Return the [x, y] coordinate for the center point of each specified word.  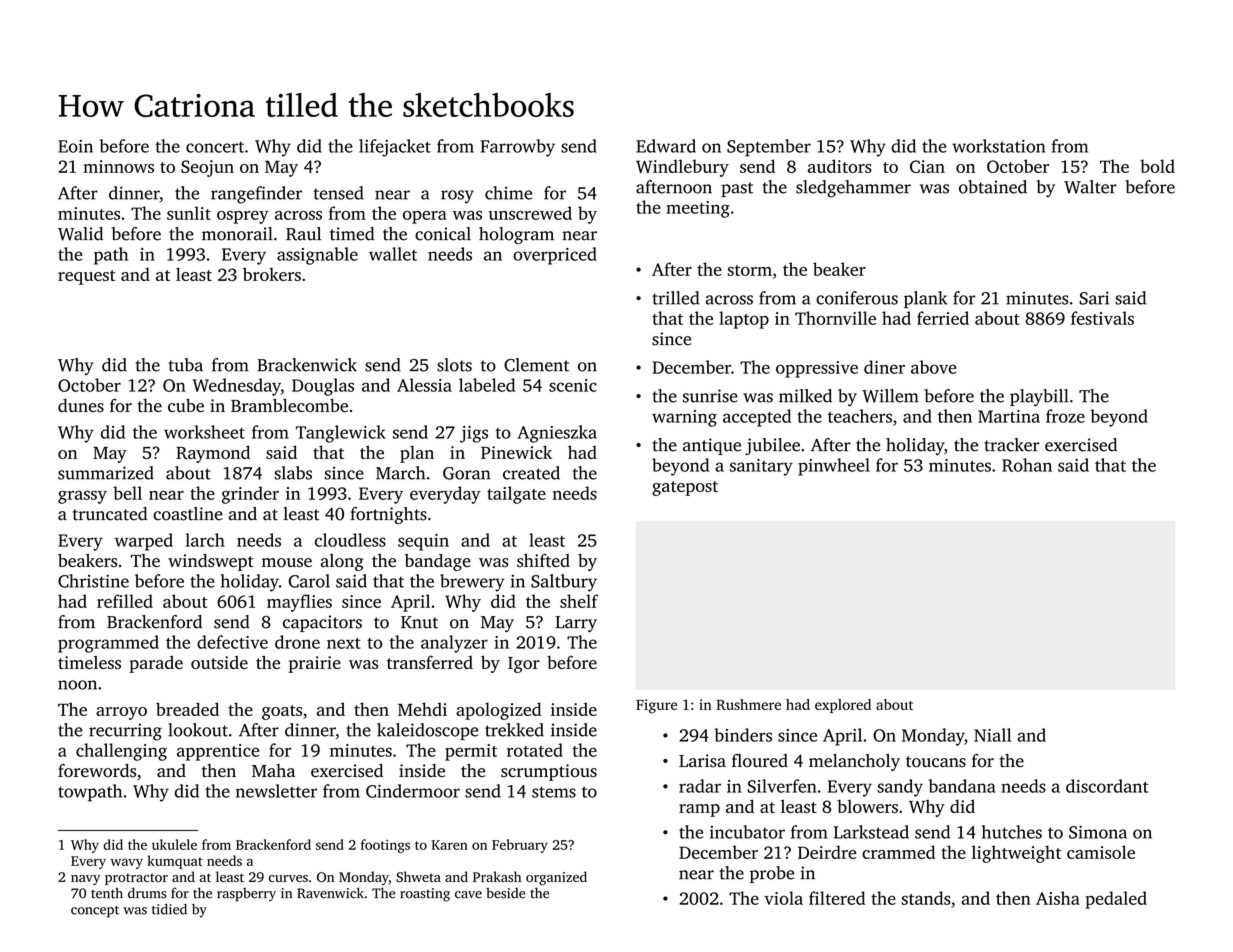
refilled [125, 601]
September [769, 148]
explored [843, 706]
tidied [169, 909]
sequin [423, 542]
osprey [243, 217]
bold [1157, 166]
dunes [81, 405]
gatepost [685, 488]
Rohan [1027, 465]
